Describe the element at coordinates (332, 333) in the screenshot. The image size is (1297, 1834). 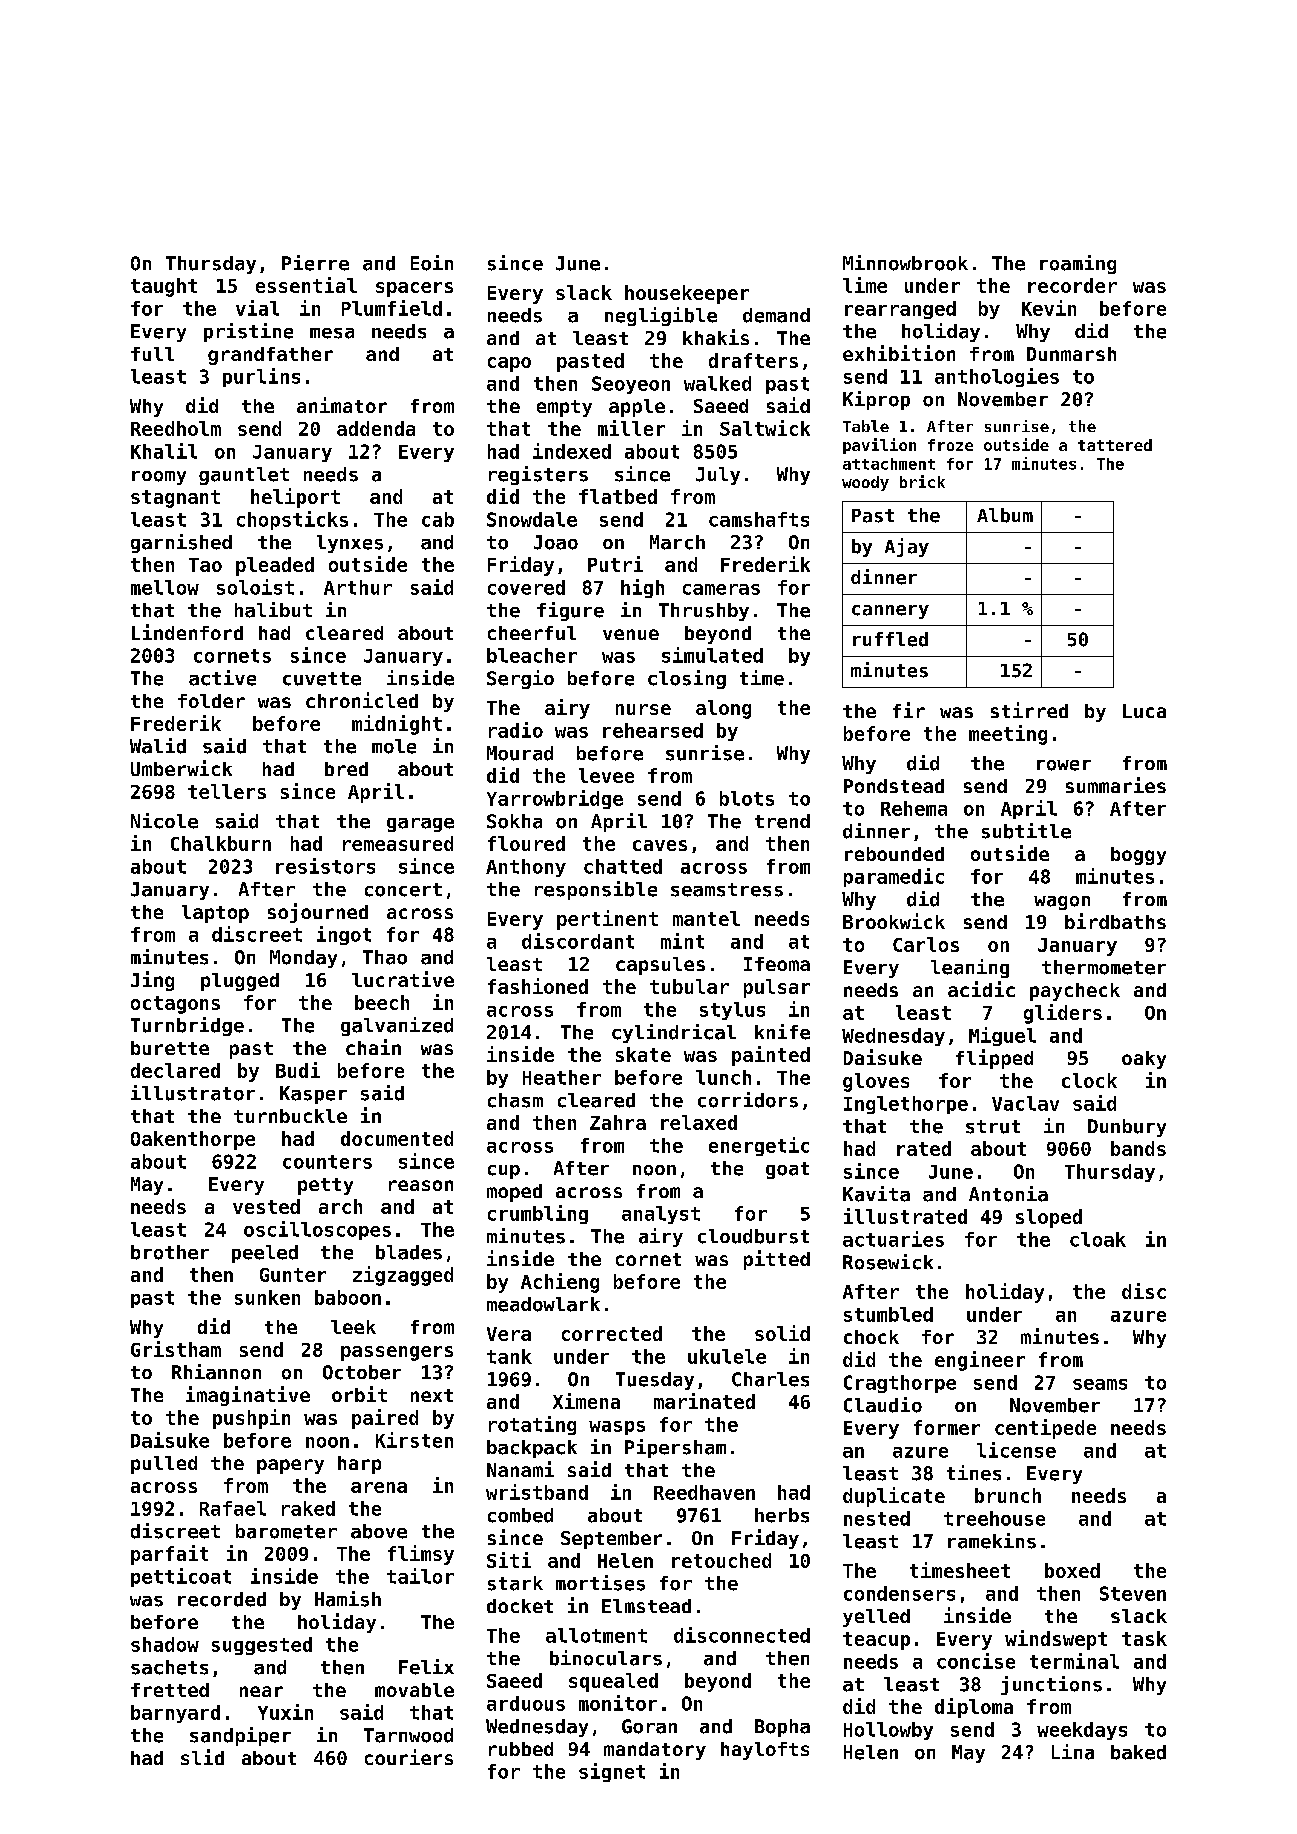
I see `mesa` at that location.
